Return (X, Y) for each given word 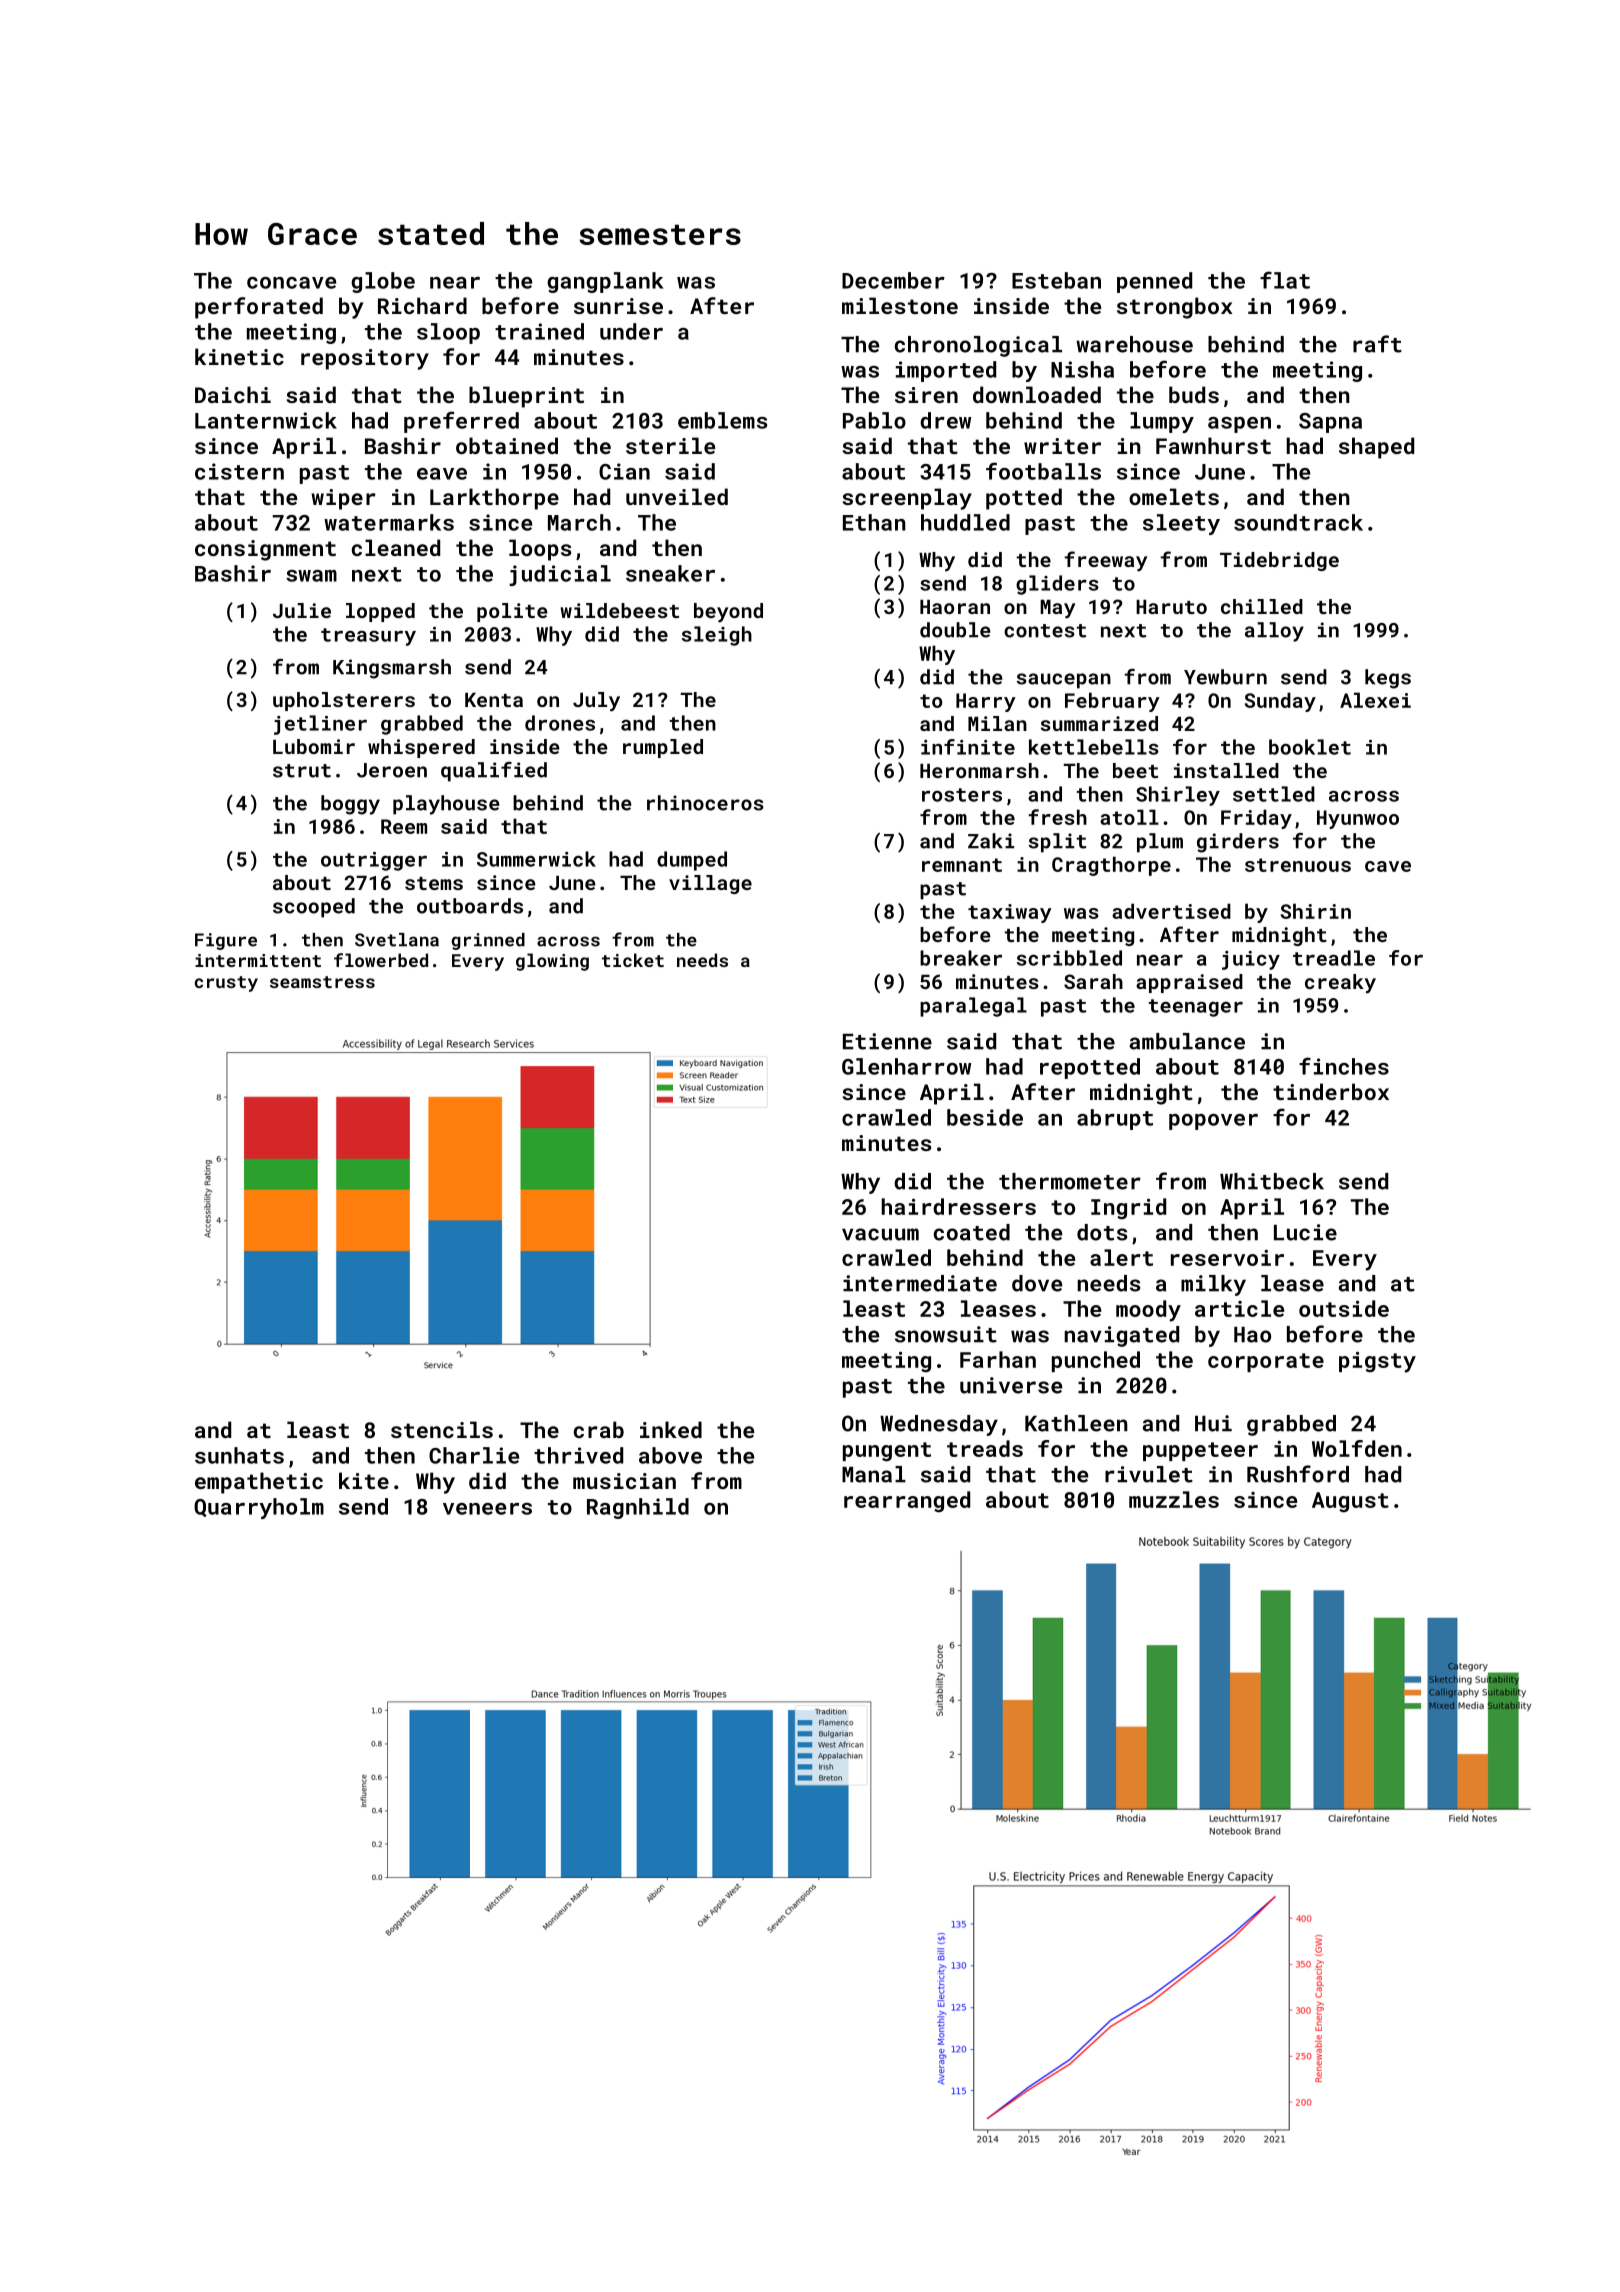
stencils (442, 1429)
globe (383, 282)
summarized (1099, 723)
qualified (494, 772)
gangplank (605, 282)
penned (1154, 282)
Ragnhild (638, 1508)
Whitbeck (1272, 1181)
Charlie (474, 1455)
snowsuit (946, 1334)
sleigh (717, 636)
